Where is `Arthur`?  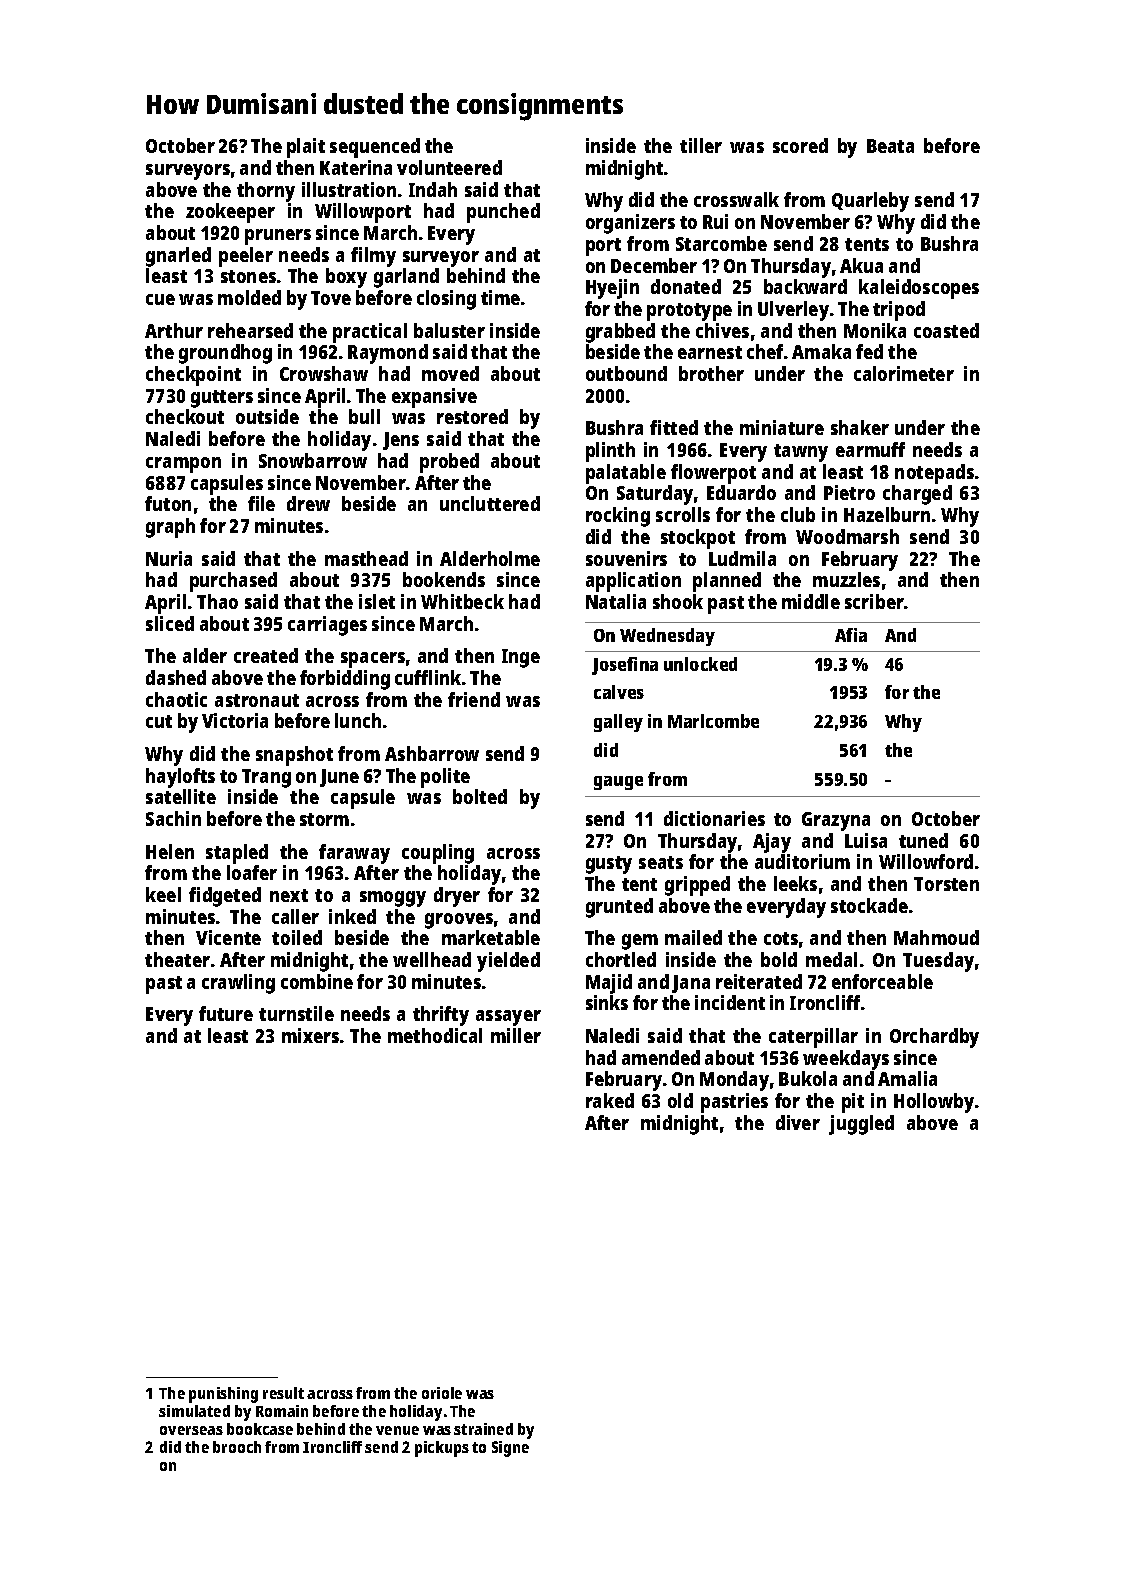 Arthur is located at coordinates (174, 330).
